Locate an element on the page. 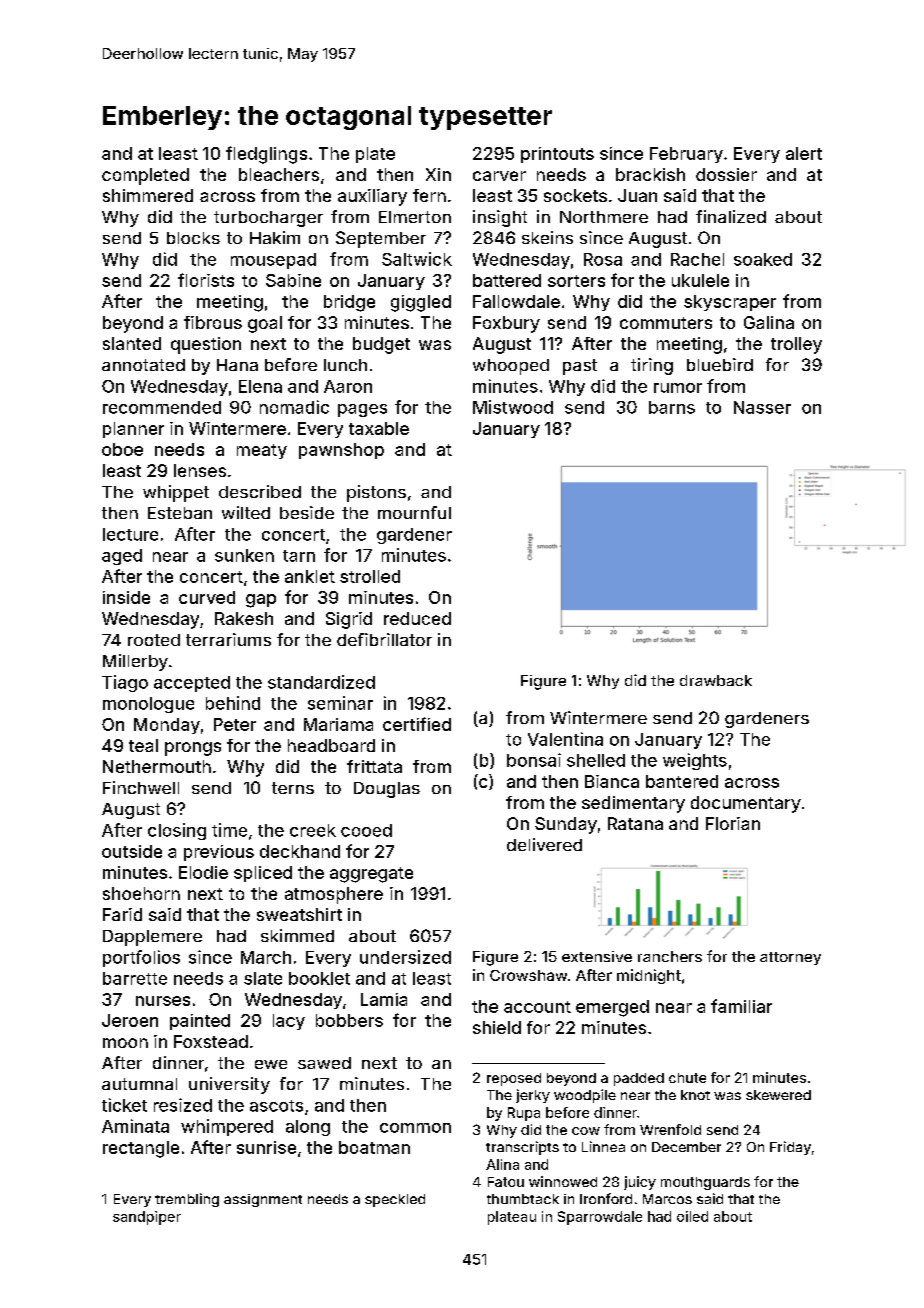 This document has width=924, height=1308. bonsai is located at coordinates (534, 760).
